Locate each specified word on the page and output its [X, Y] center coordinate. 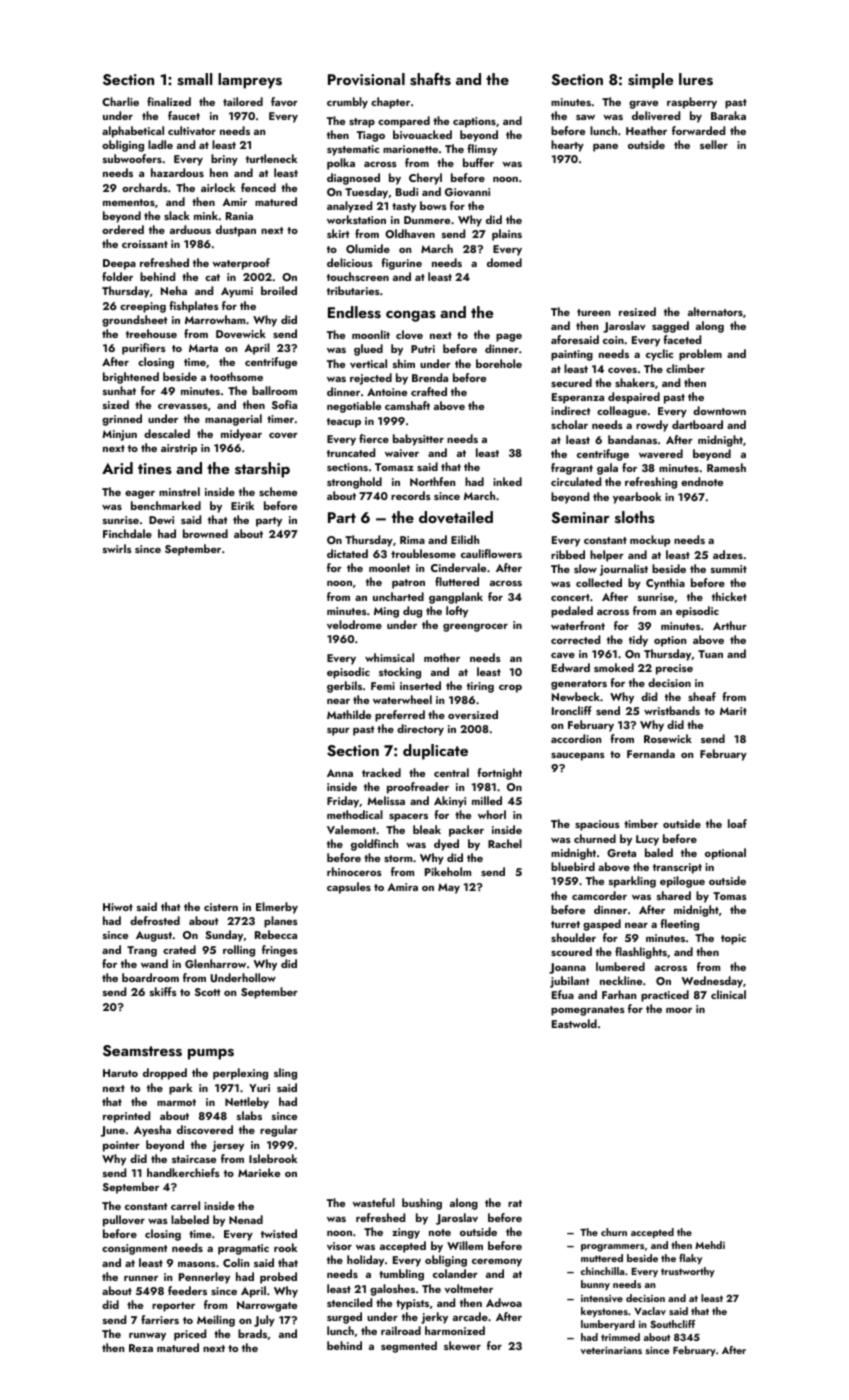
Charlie [120, 101]
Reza [141, 1348]
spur [338, 732]
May [449, 888]
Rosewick [668, 738]
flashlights [641, 953]
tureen [593, 312]
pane [605, 148]
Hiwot [118, 907]
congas [411, 316]
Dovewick [241, 333]
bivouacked [422, 134]
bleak [427, 829]
